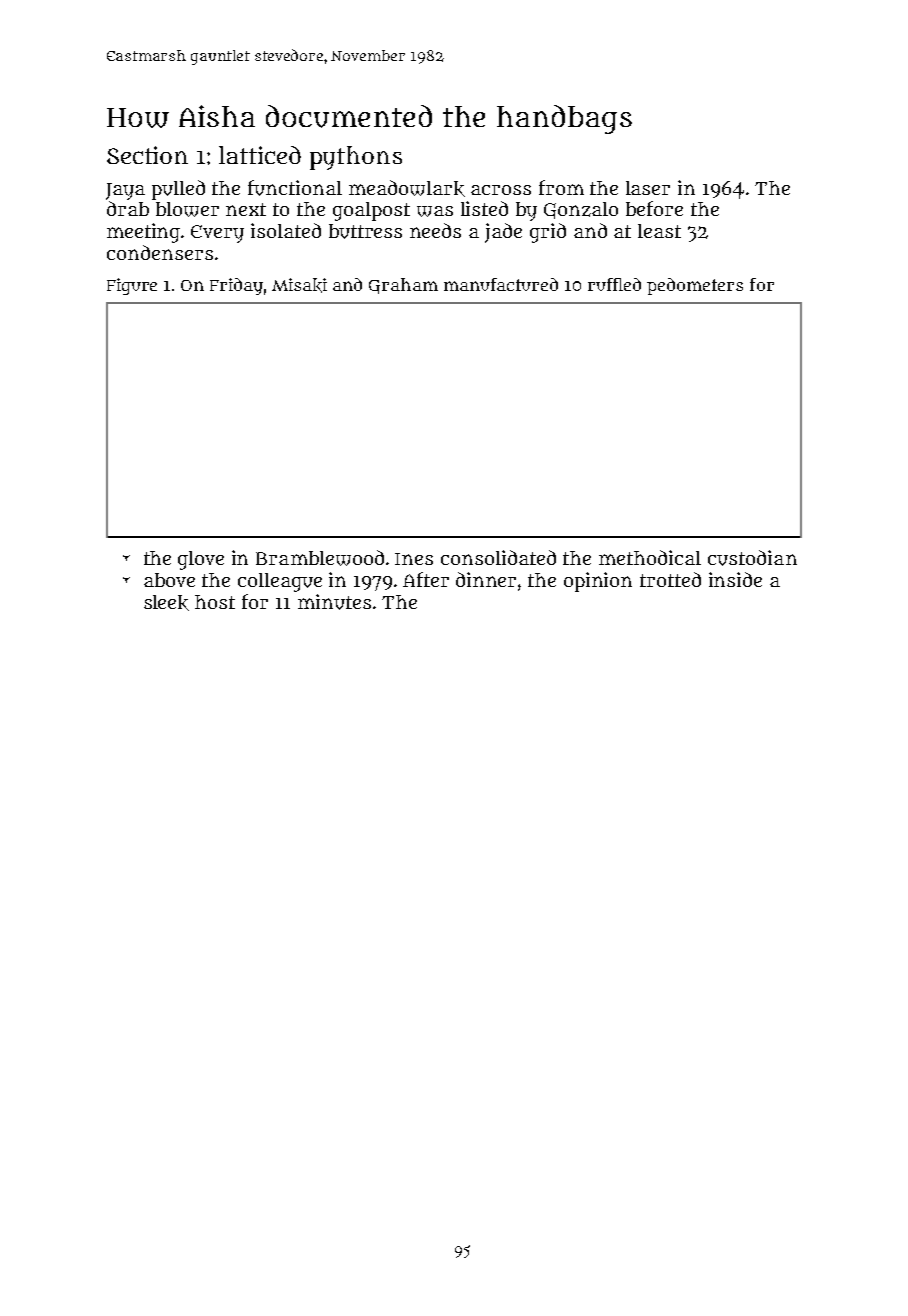 The image size is (908, 1316). I want to click on minutes, so click(334, 602).
